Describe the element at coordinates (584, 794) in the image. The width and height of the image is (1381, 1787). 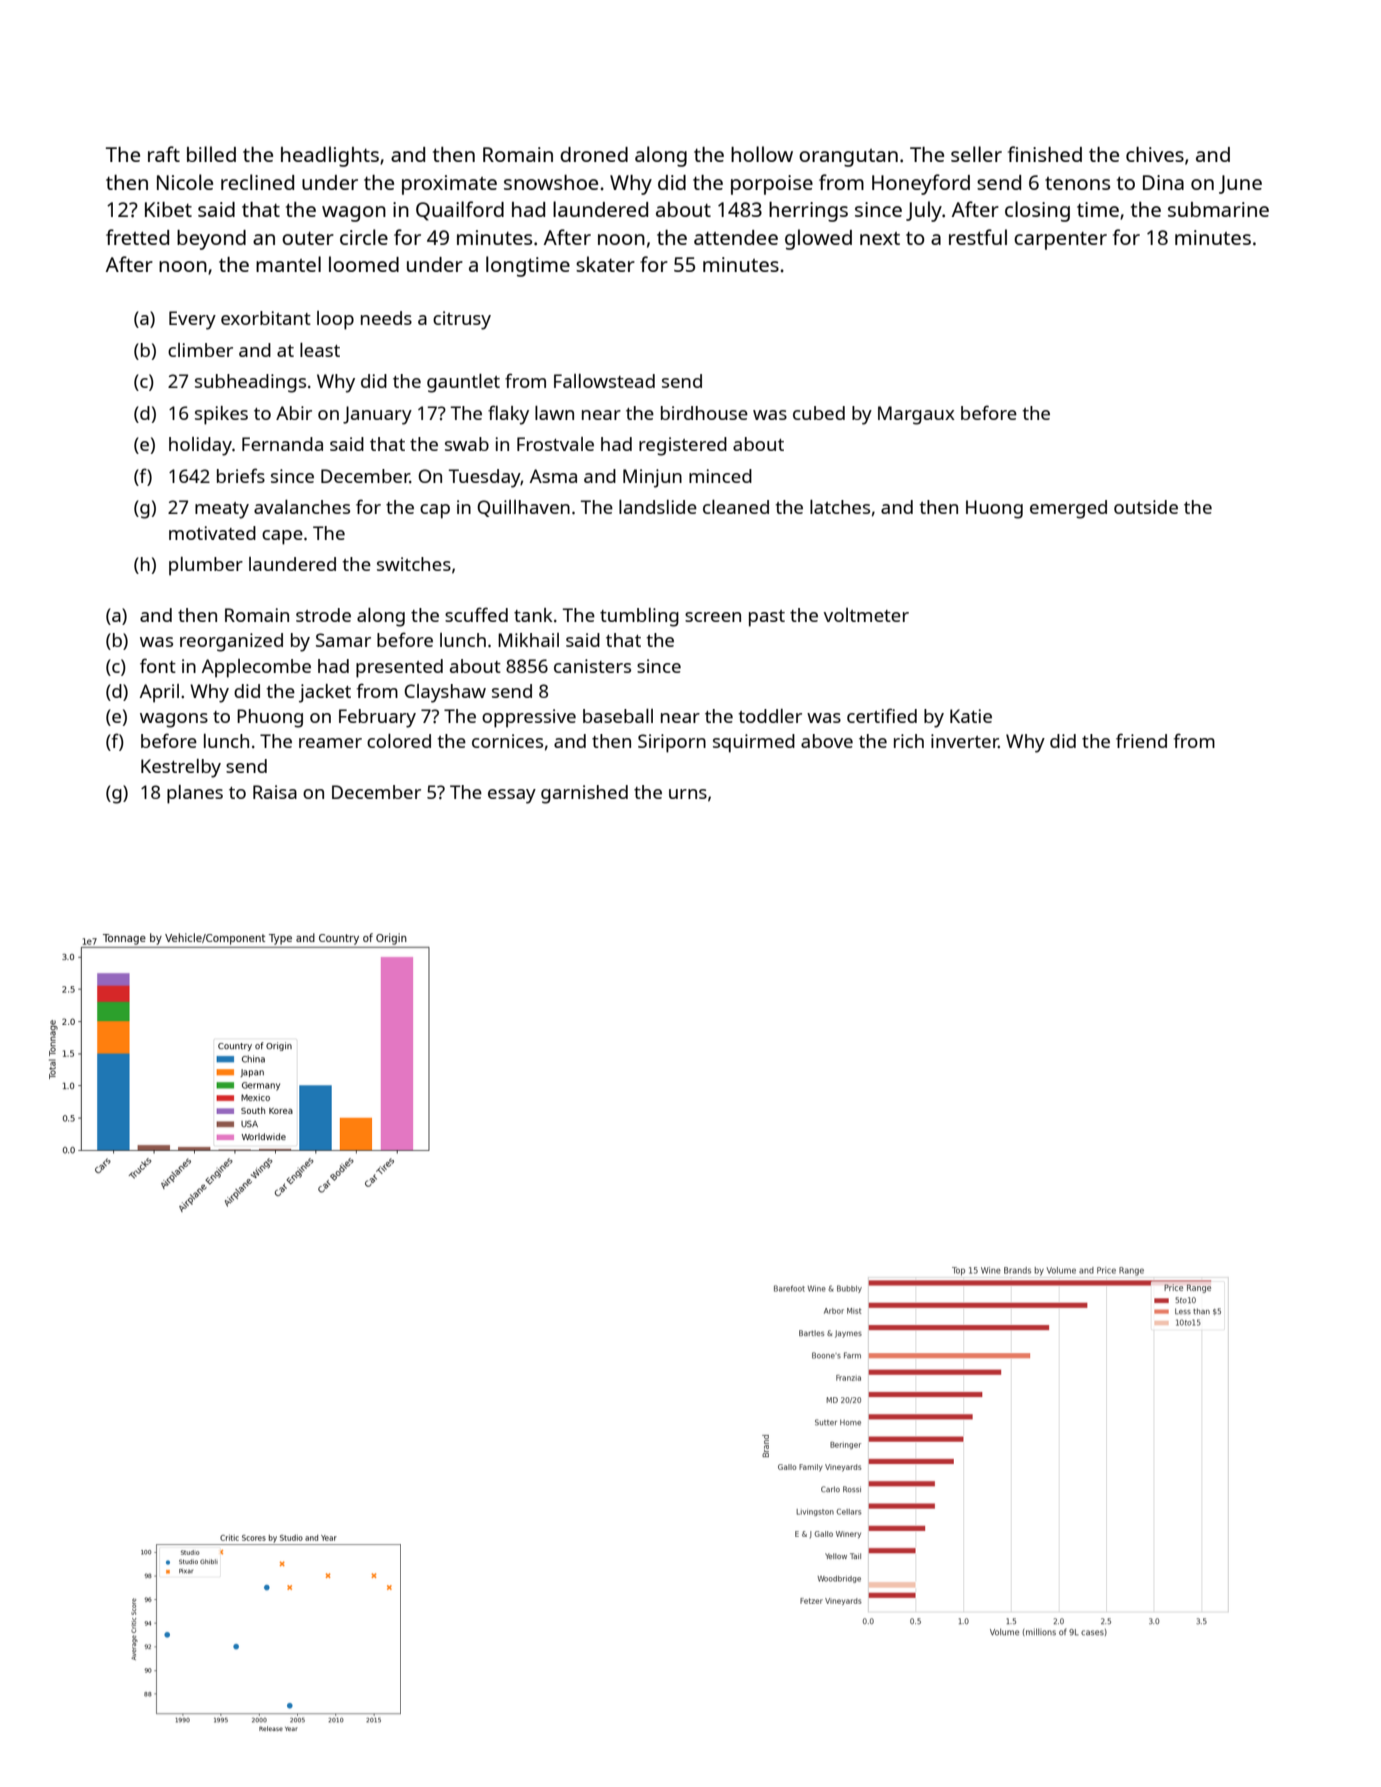
I see `garnished` at that location.
